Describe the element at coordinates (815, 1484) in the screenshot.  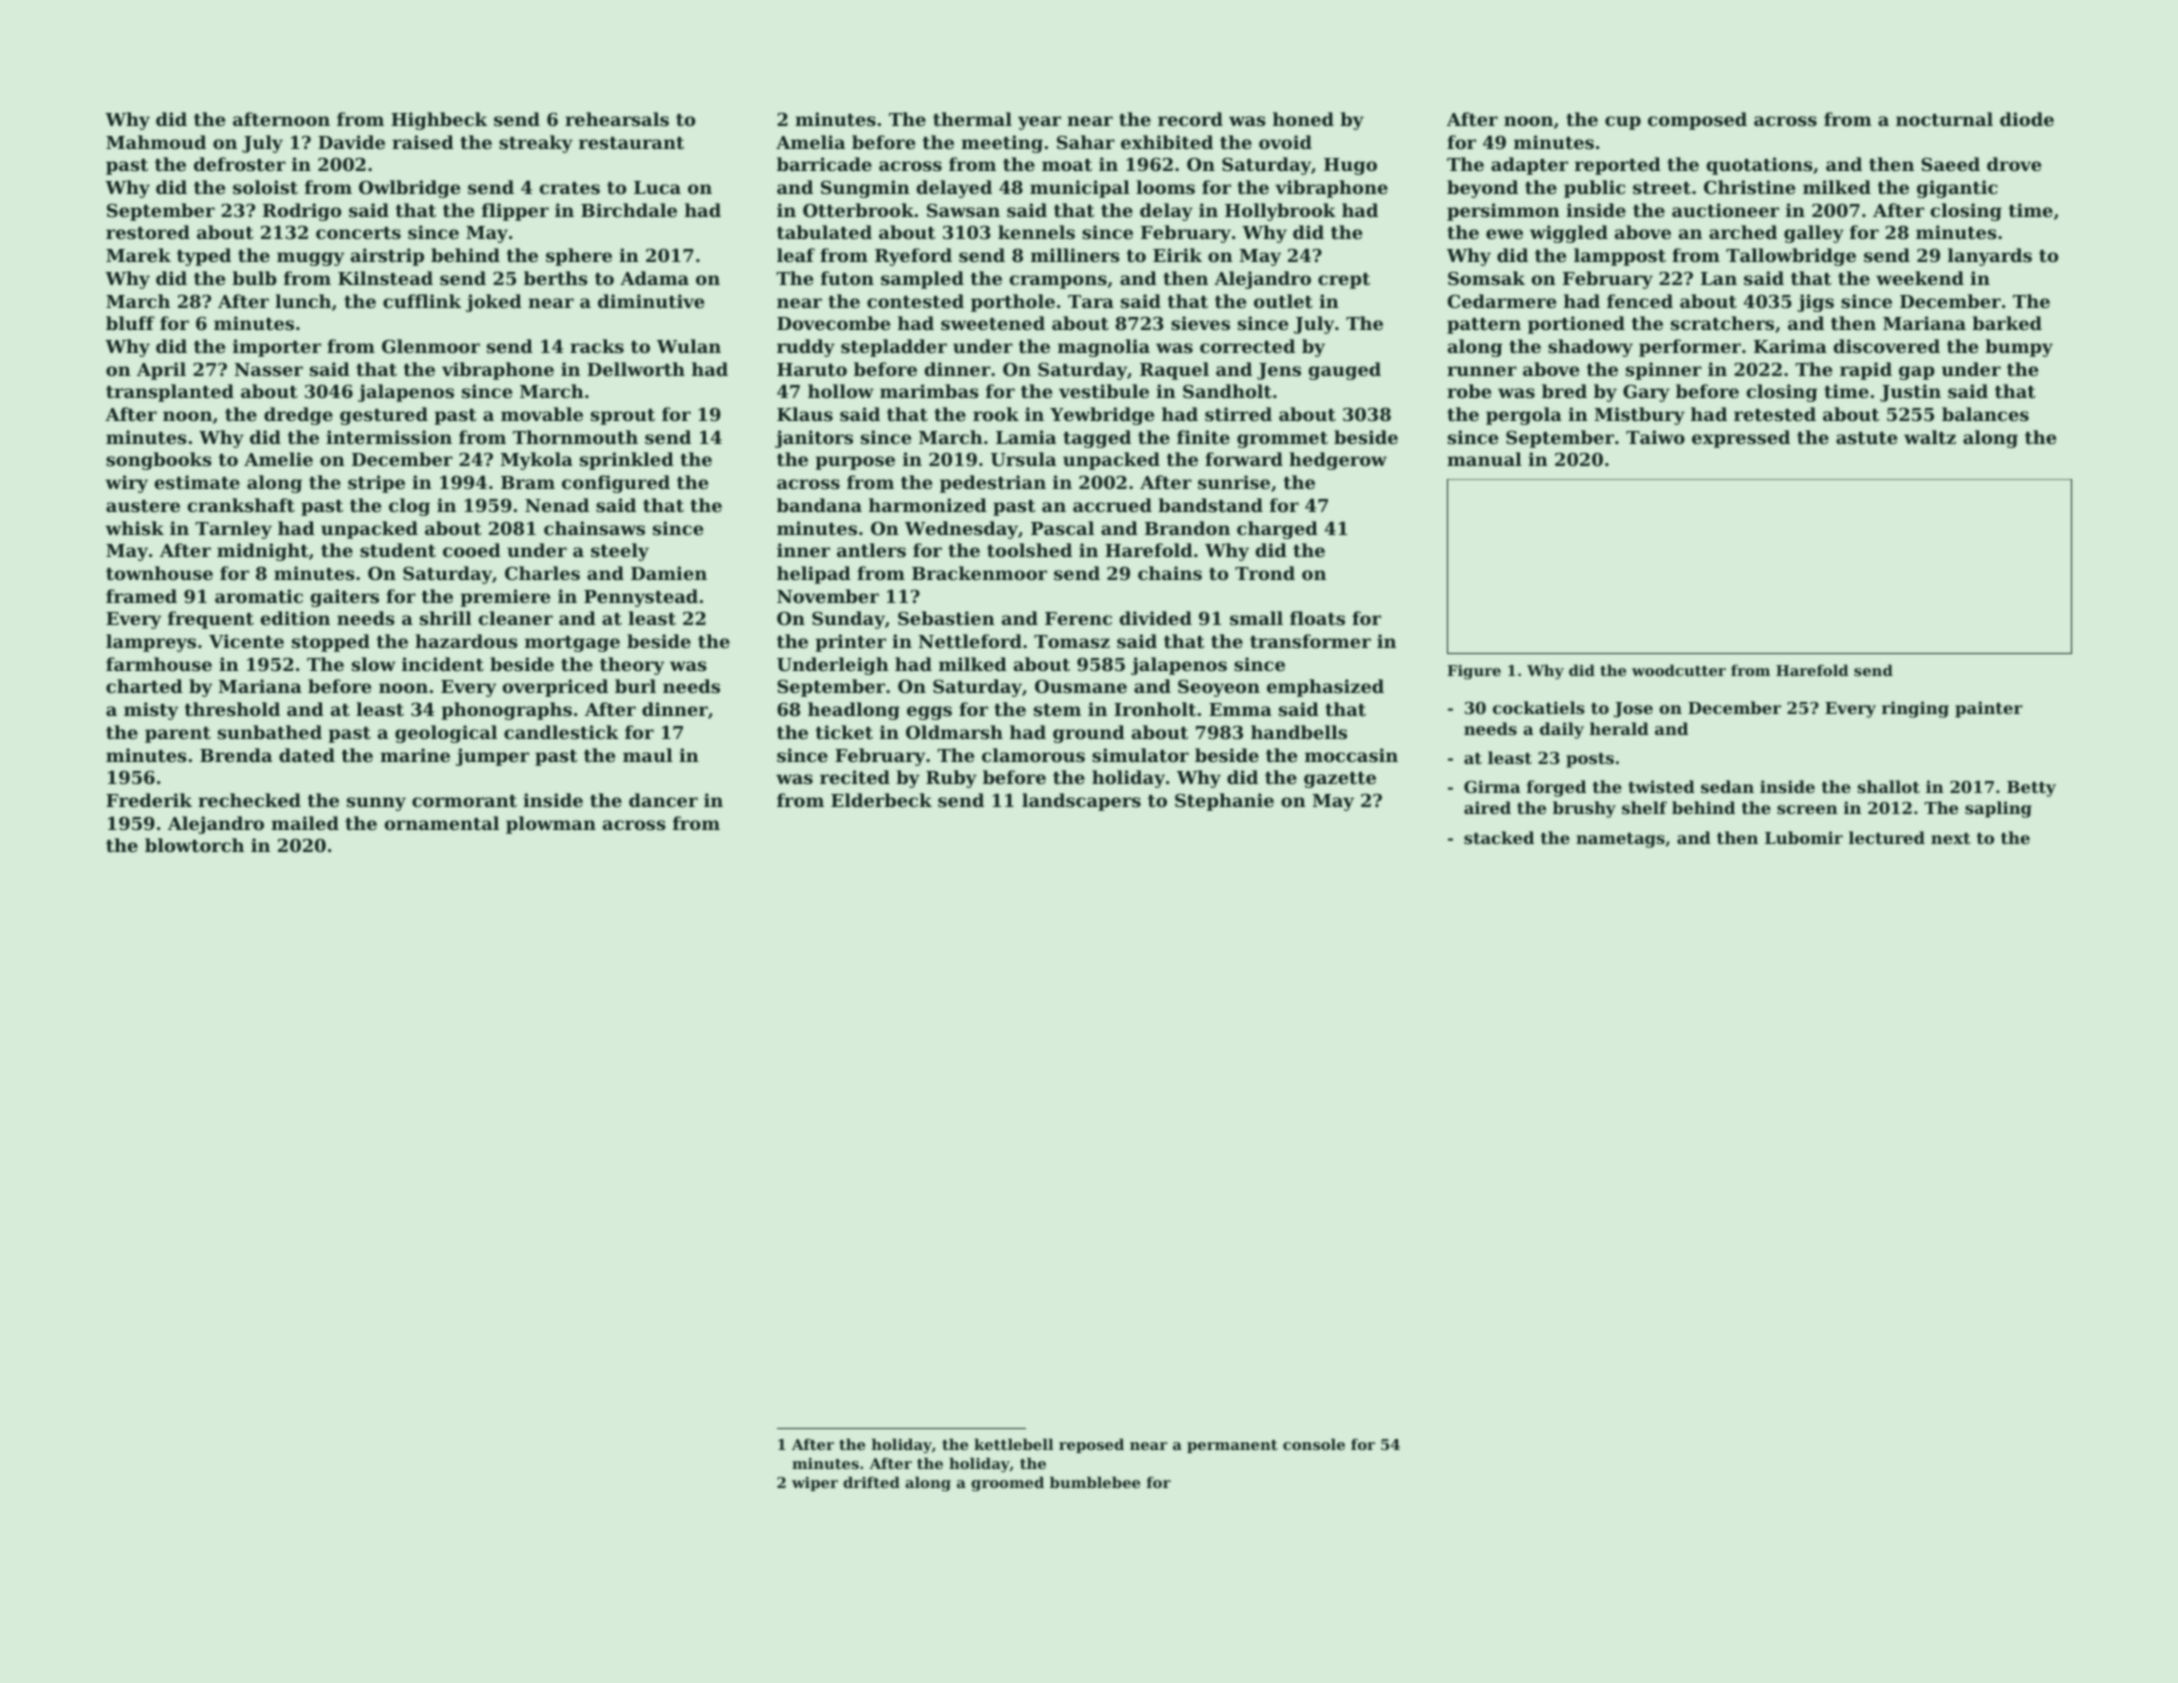
I see `wiper` at that location.
